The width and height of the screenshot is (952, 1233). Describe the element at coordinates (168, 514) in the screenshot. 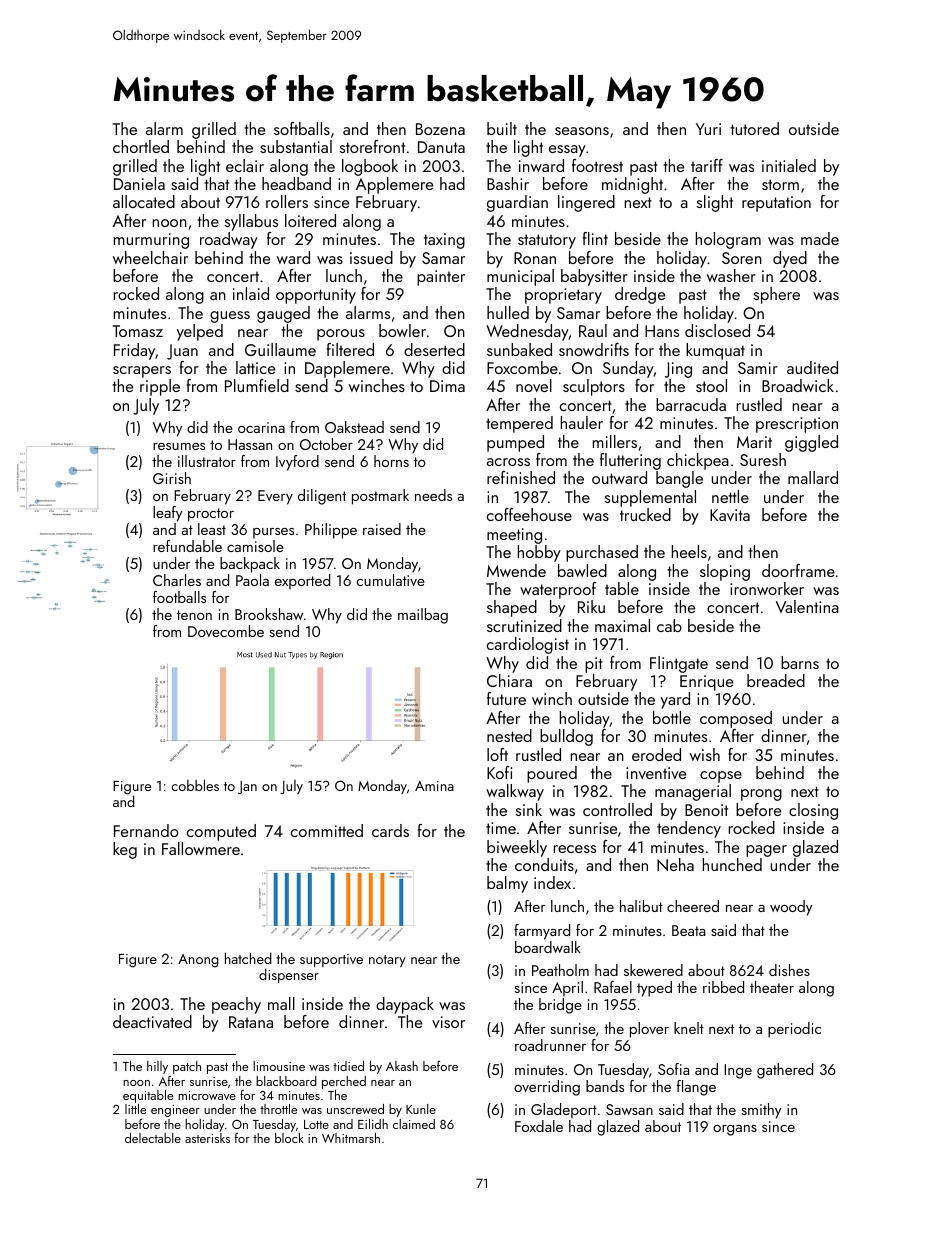

I see `leafy` at that location.
